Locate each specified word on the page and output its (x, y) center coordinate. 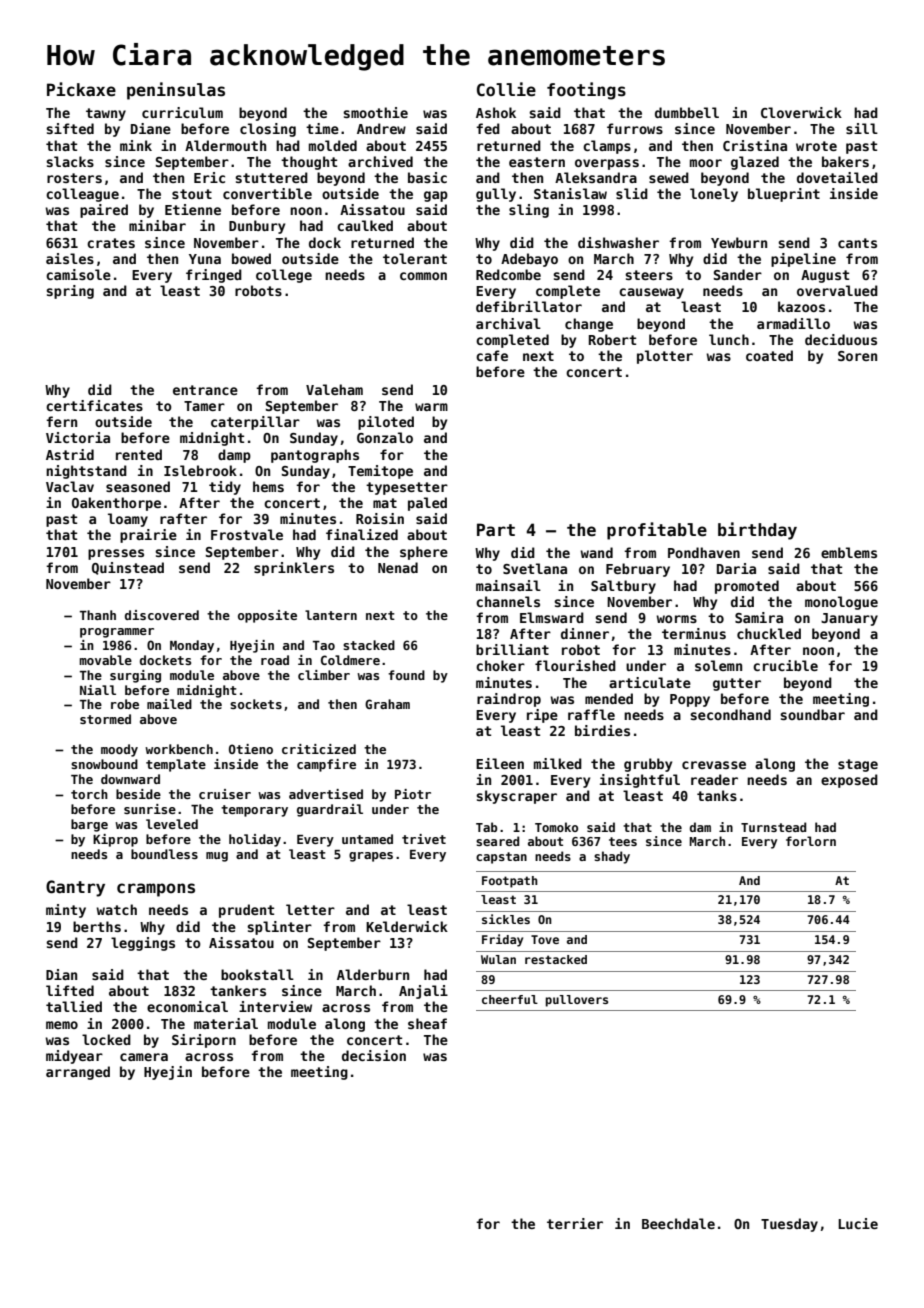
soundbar (812, 714)
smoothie (375, 112)
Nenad (398, 567)
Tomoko (556, 827)
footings (586, 91)
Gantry (75, 888)
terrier (575, 1223)
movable (105, 660)
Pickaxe (81, 89)
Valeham (334, 389)
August (825, 276)
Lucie (858, 1223)
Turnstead (773, 827)
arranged (78, 1073)
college (284, 276)
